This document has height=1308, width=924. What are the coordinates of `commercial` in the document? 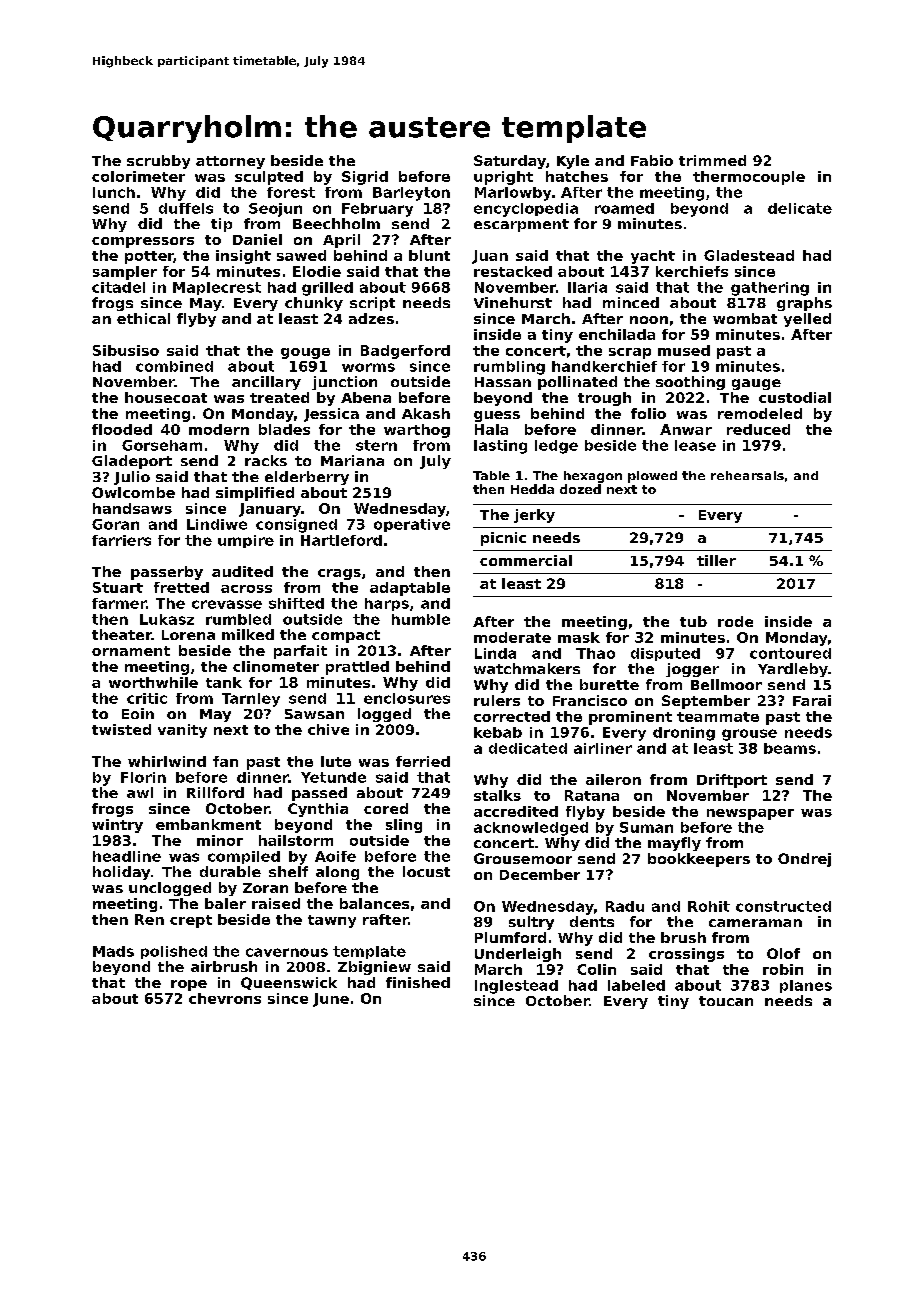 It's located at (526, 560).
